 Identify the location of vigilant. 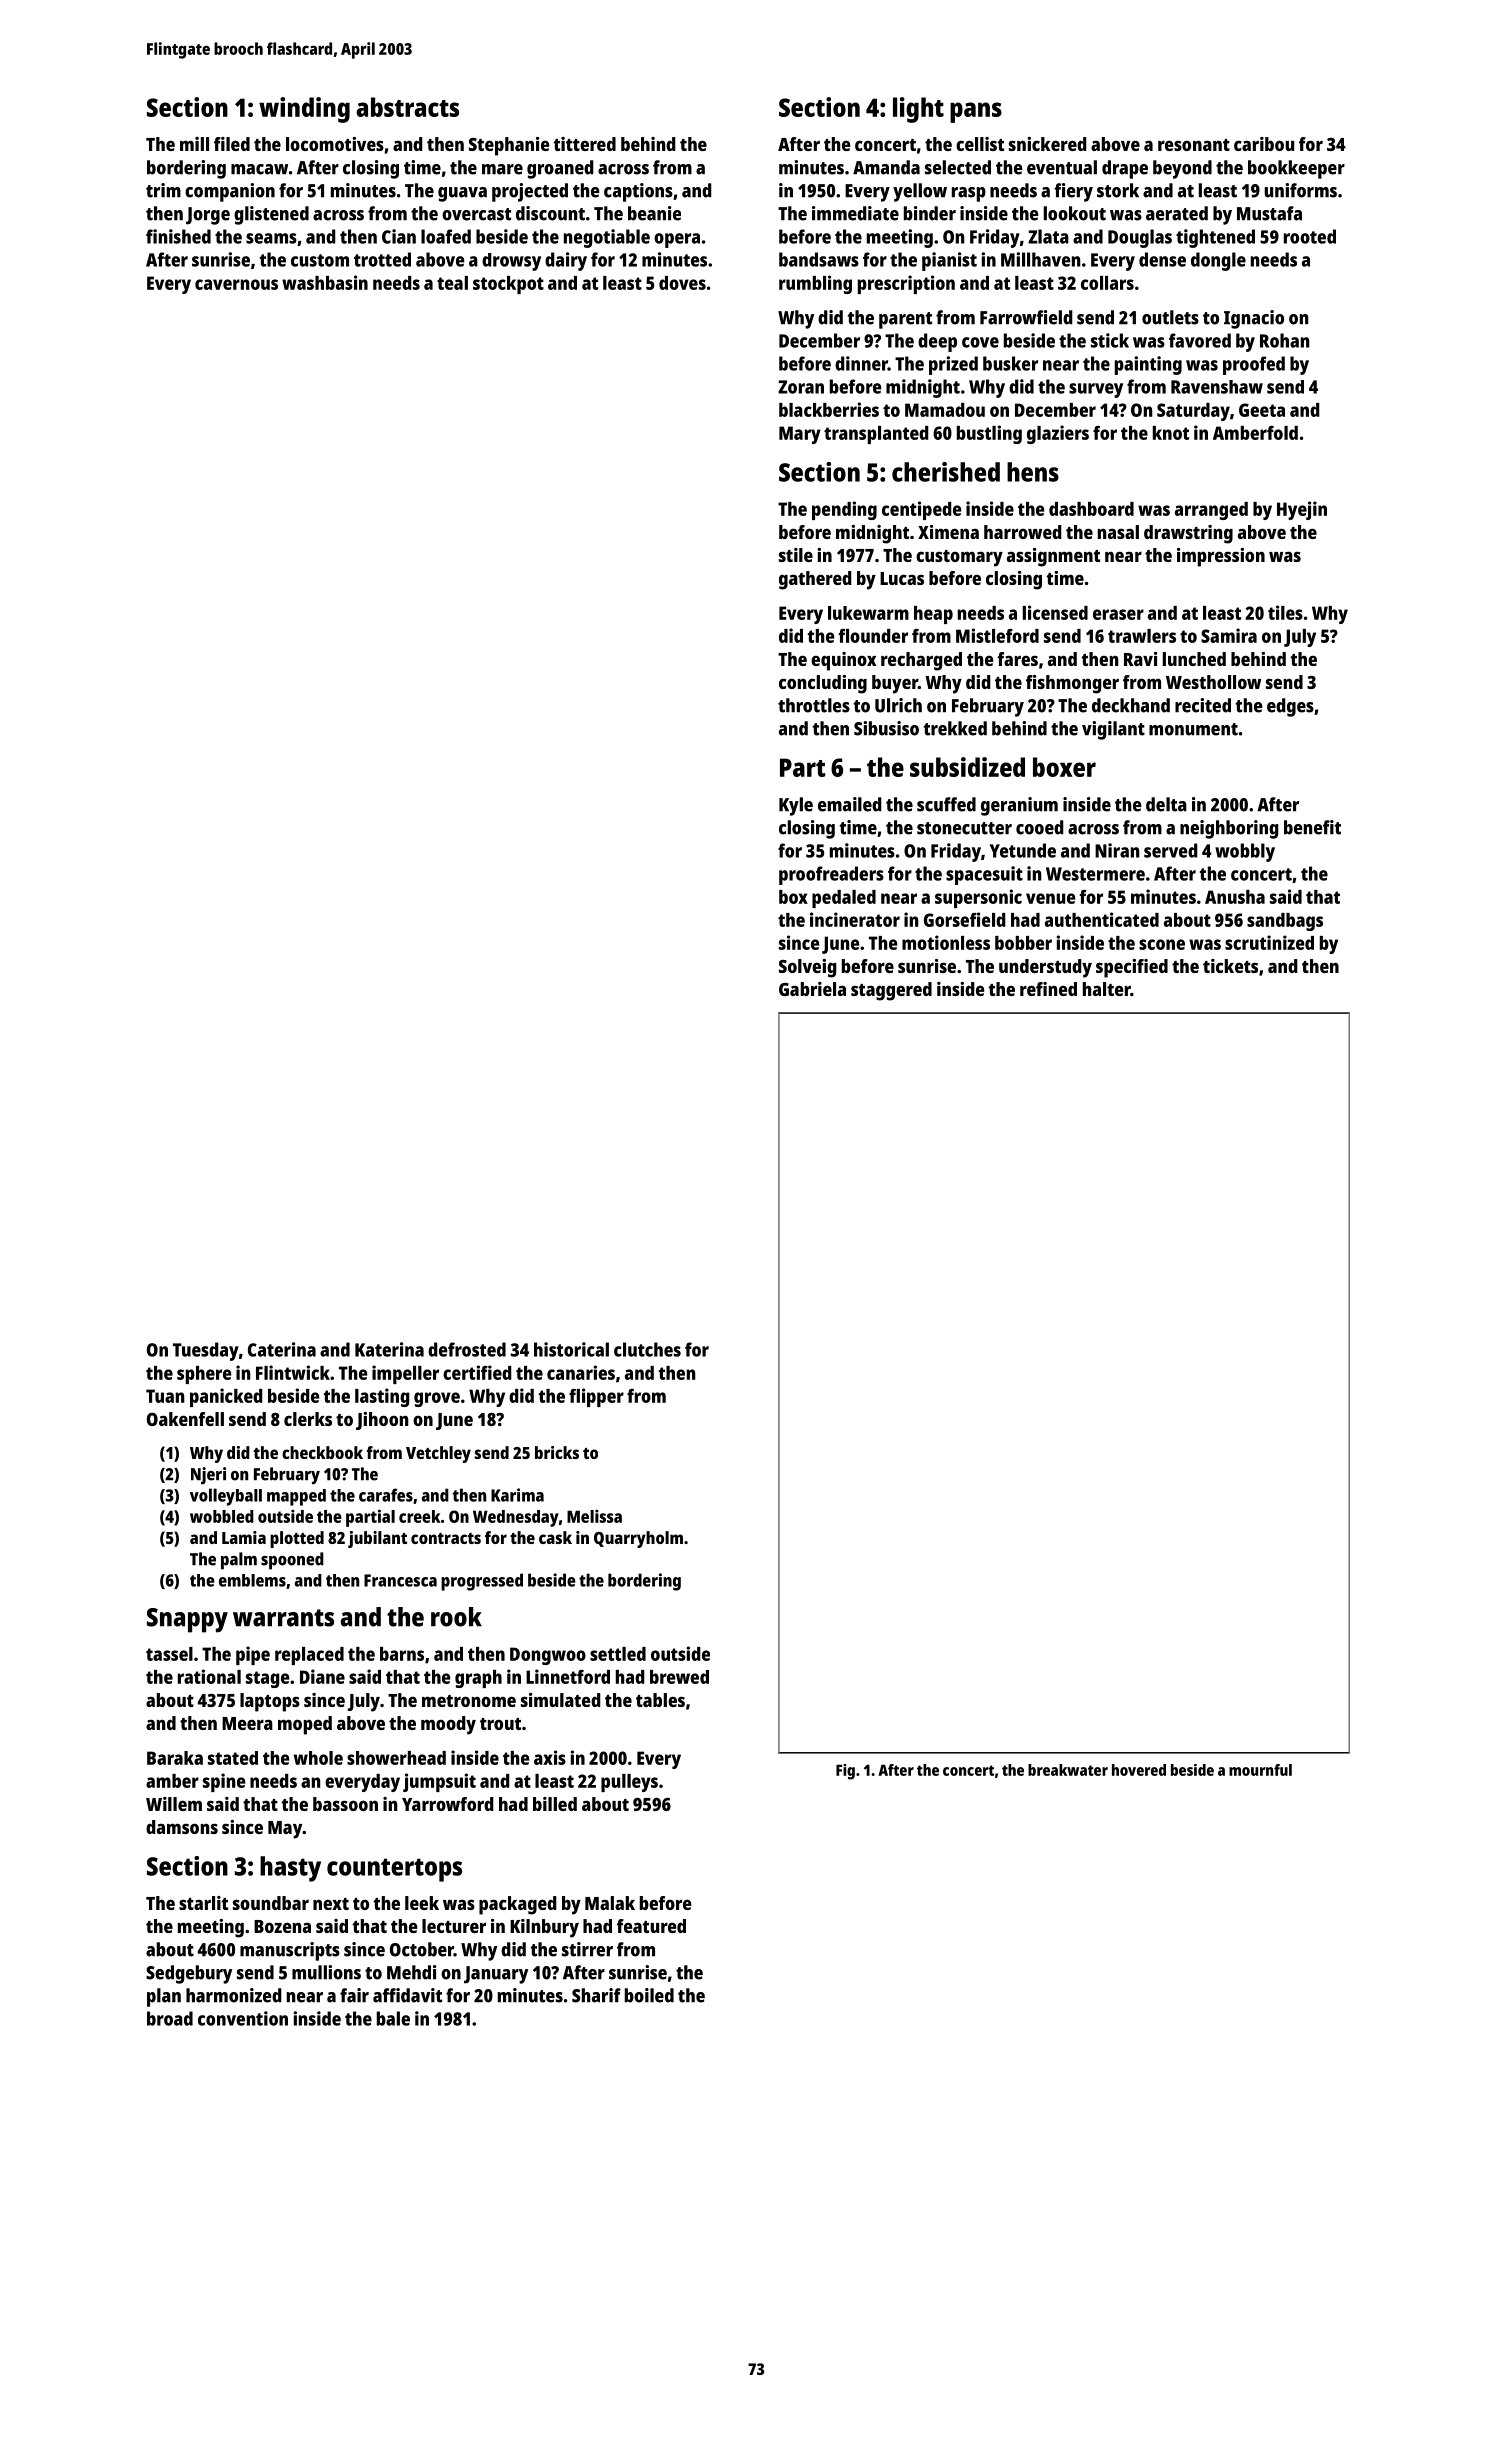
(1113, 730).
